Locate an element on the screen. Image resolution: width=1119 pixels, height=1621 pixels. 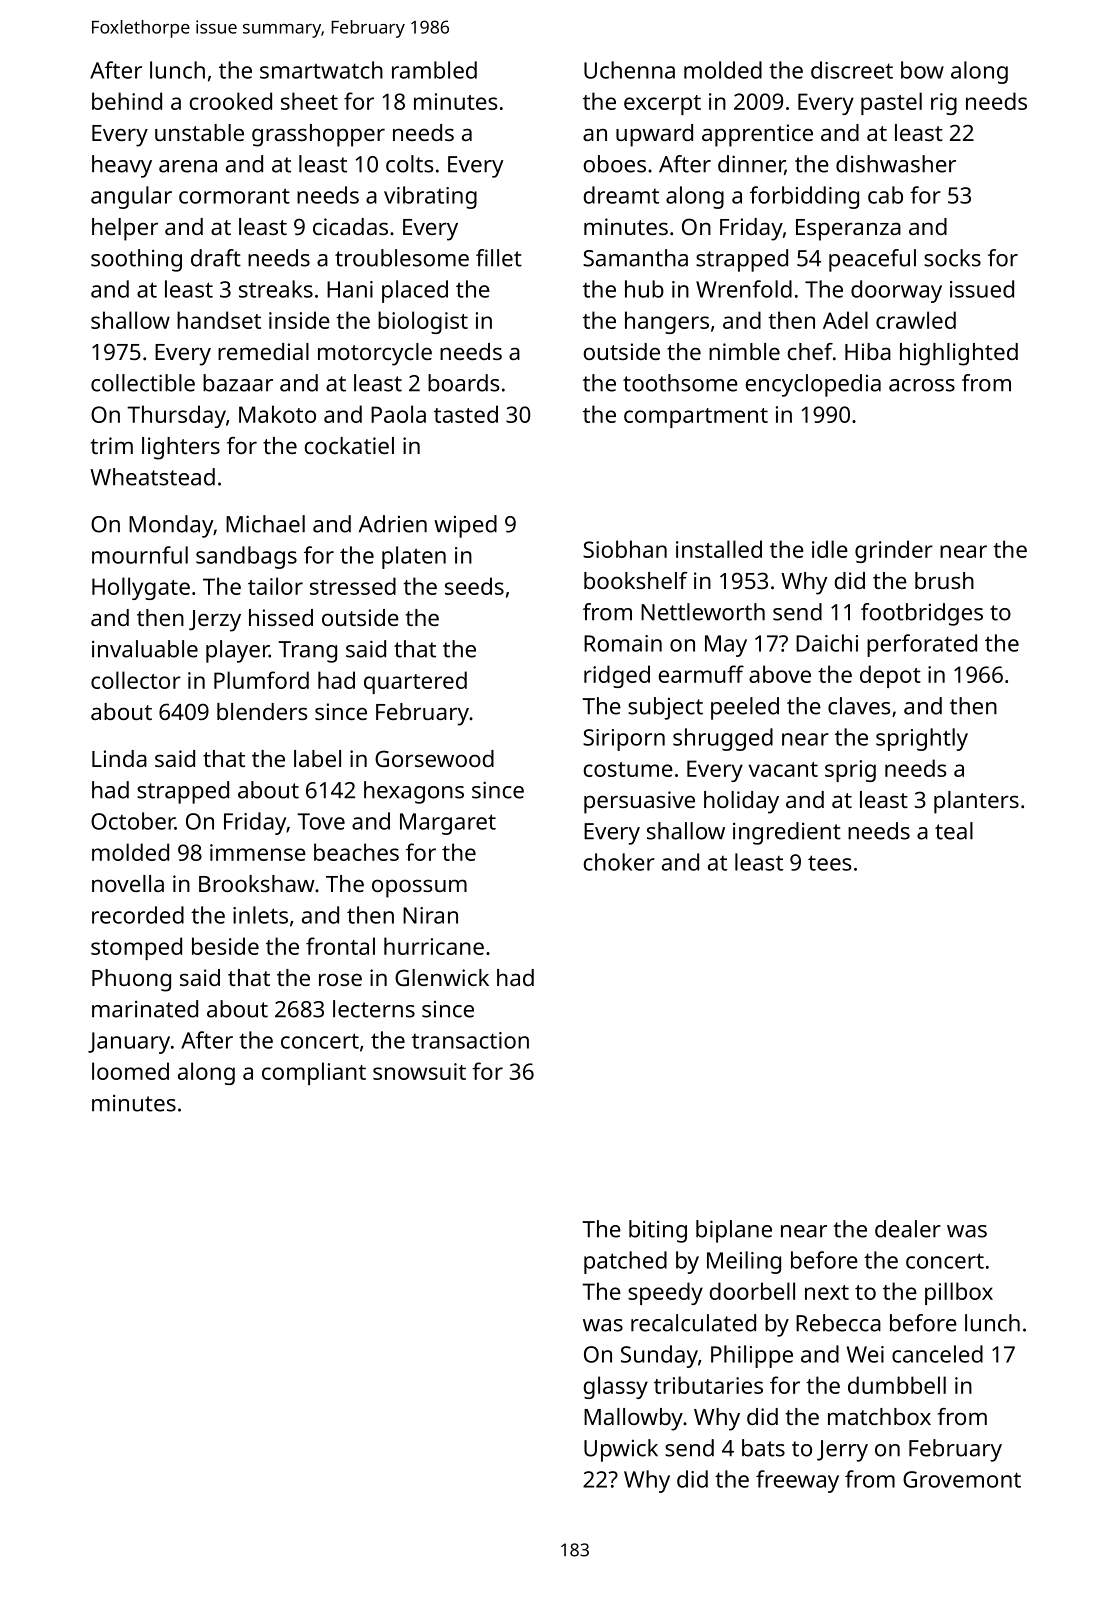
tees is located at coordinates (829, 863).
